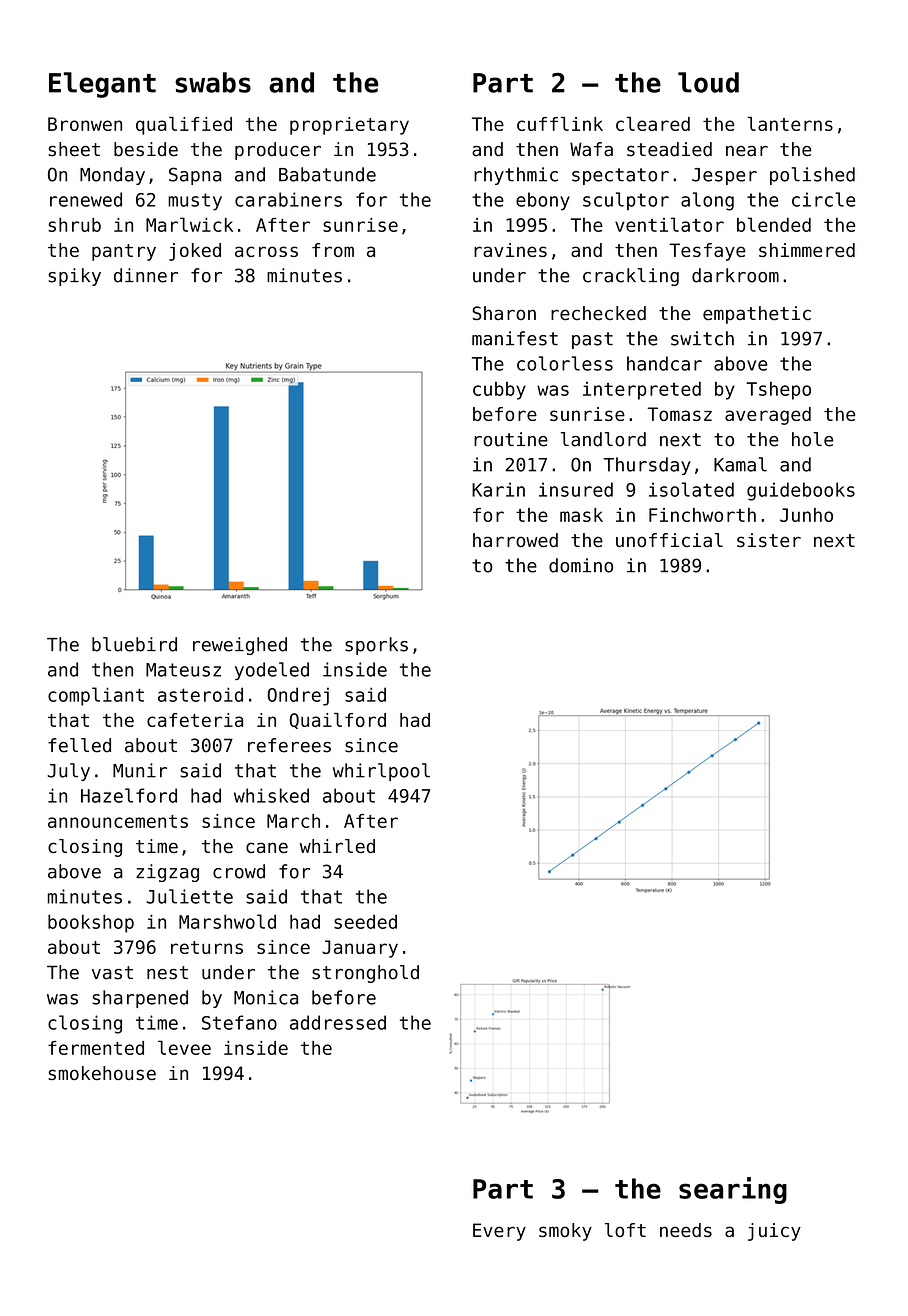 The height and width of the screenshot is (1316, 908). I want to click on Karin, so click(498, 489).
